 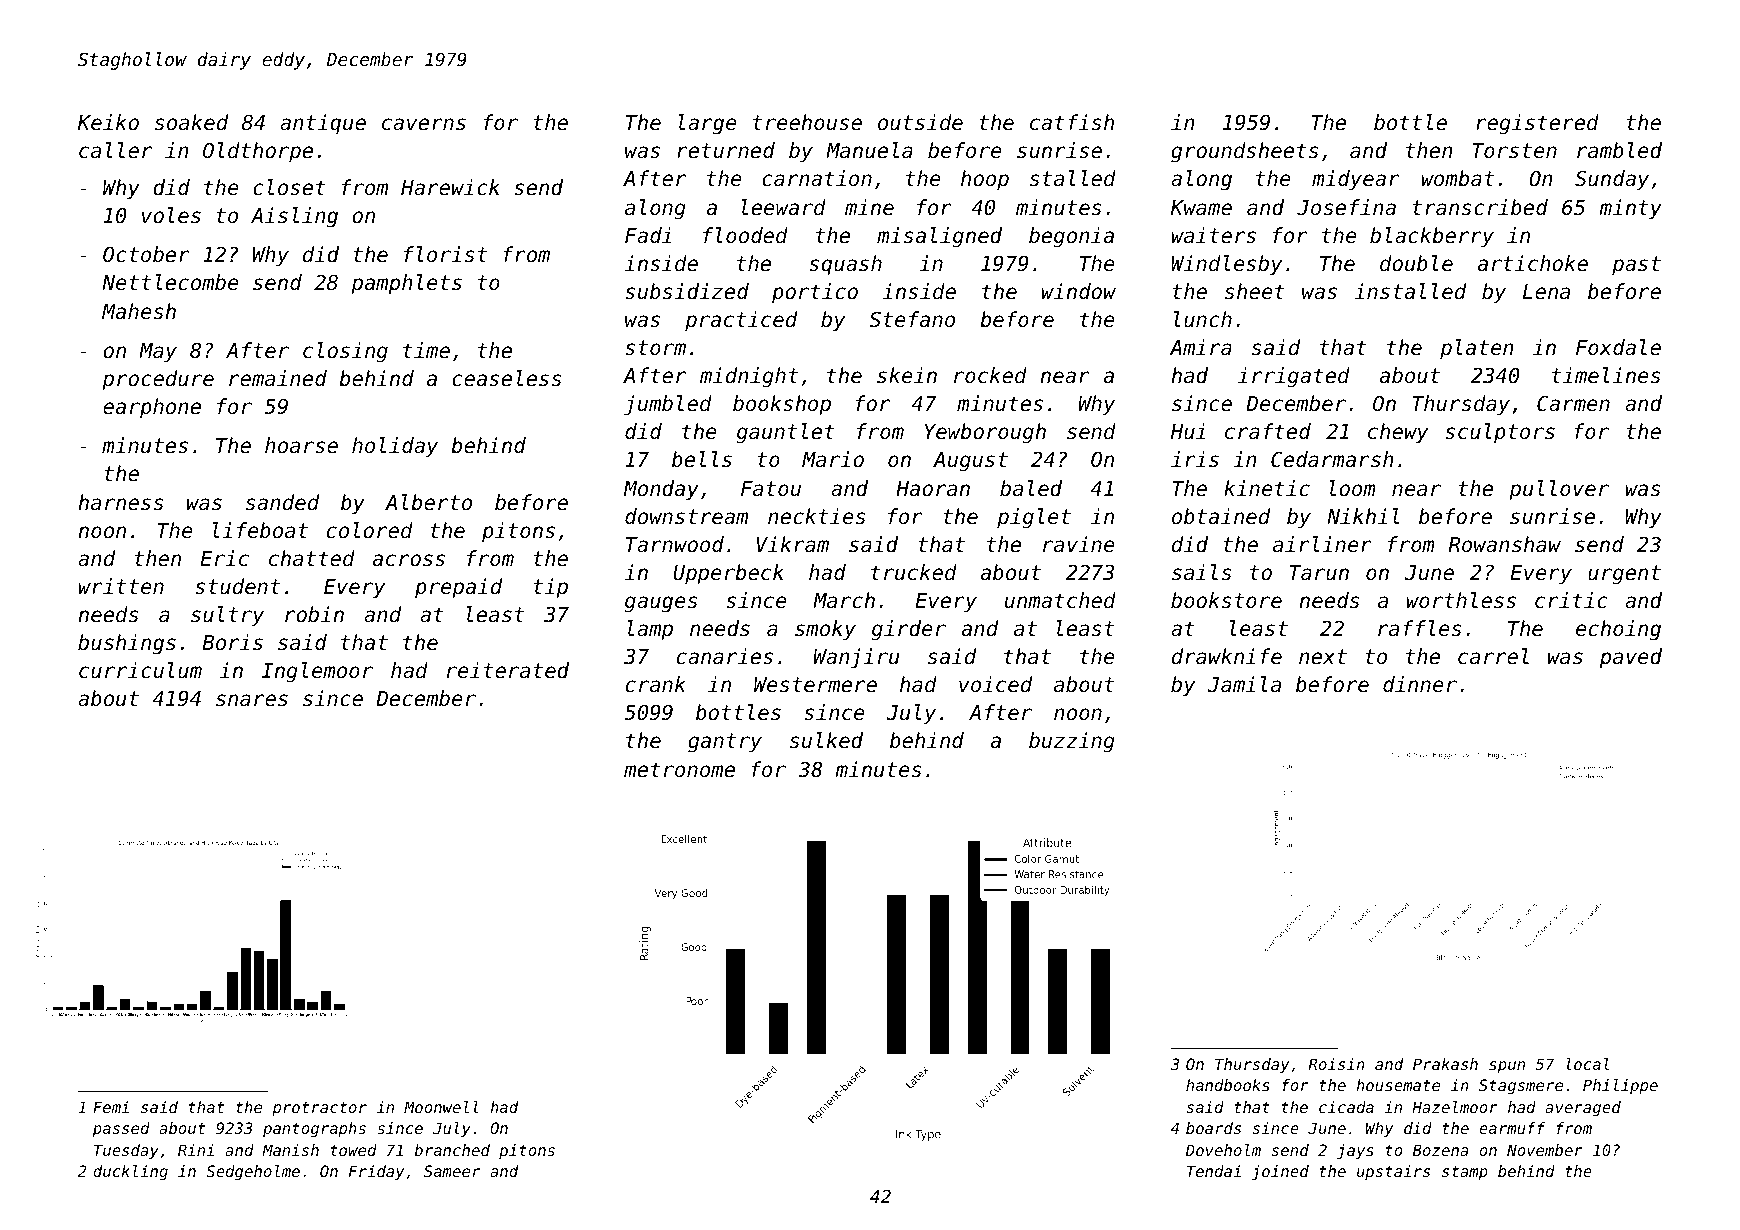 I want to click on Yewborough, so click(x=985, y=433).
